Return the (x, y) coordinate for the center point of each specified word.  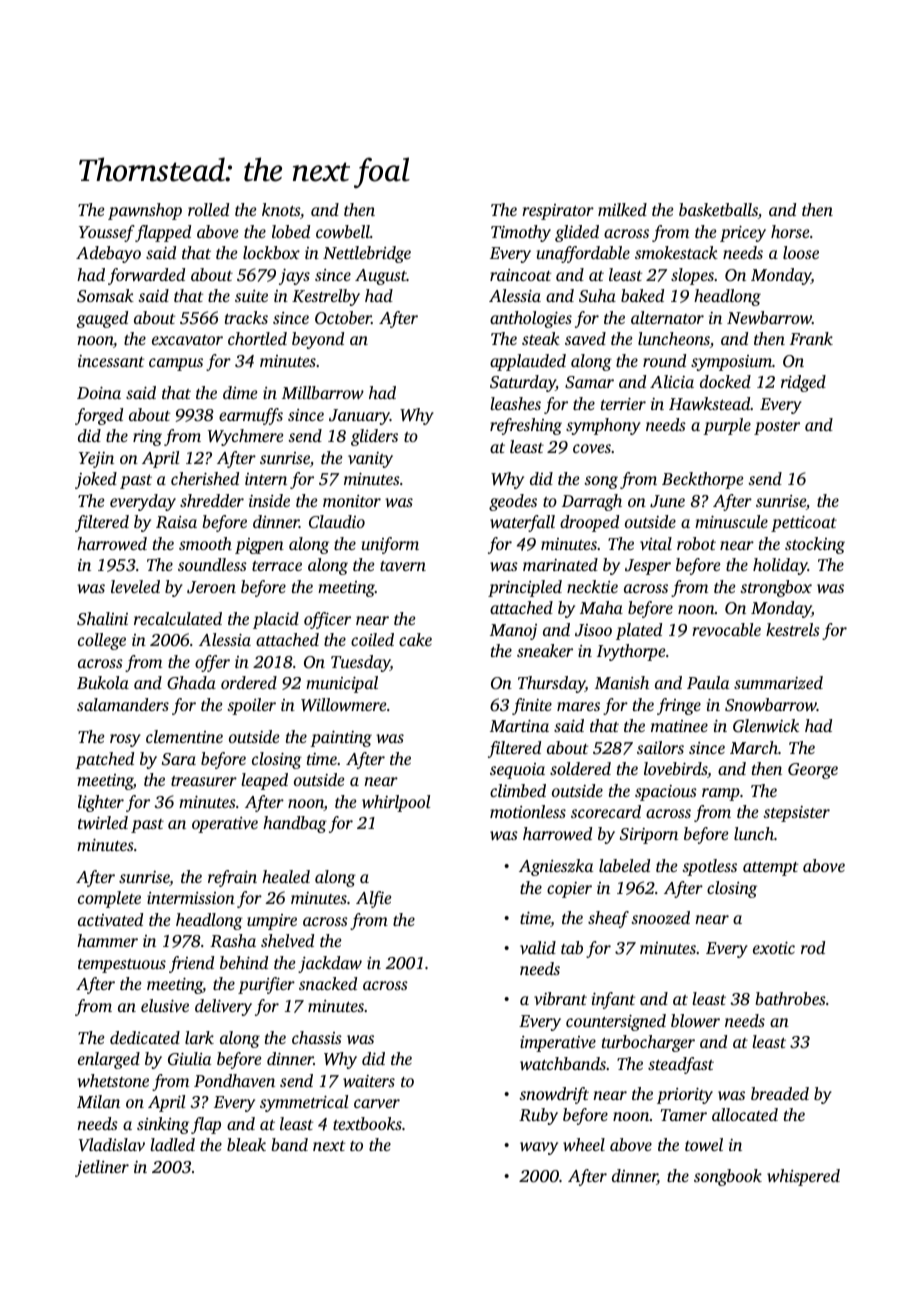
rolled (208, 209)
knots (281, 209)
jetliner (102, 1168)
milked (622, 209)
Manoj (513, 632)
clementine (184, 736)
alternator (667, 317)
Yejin (96, 460)
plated (639, 631)
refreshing (526, 426)
